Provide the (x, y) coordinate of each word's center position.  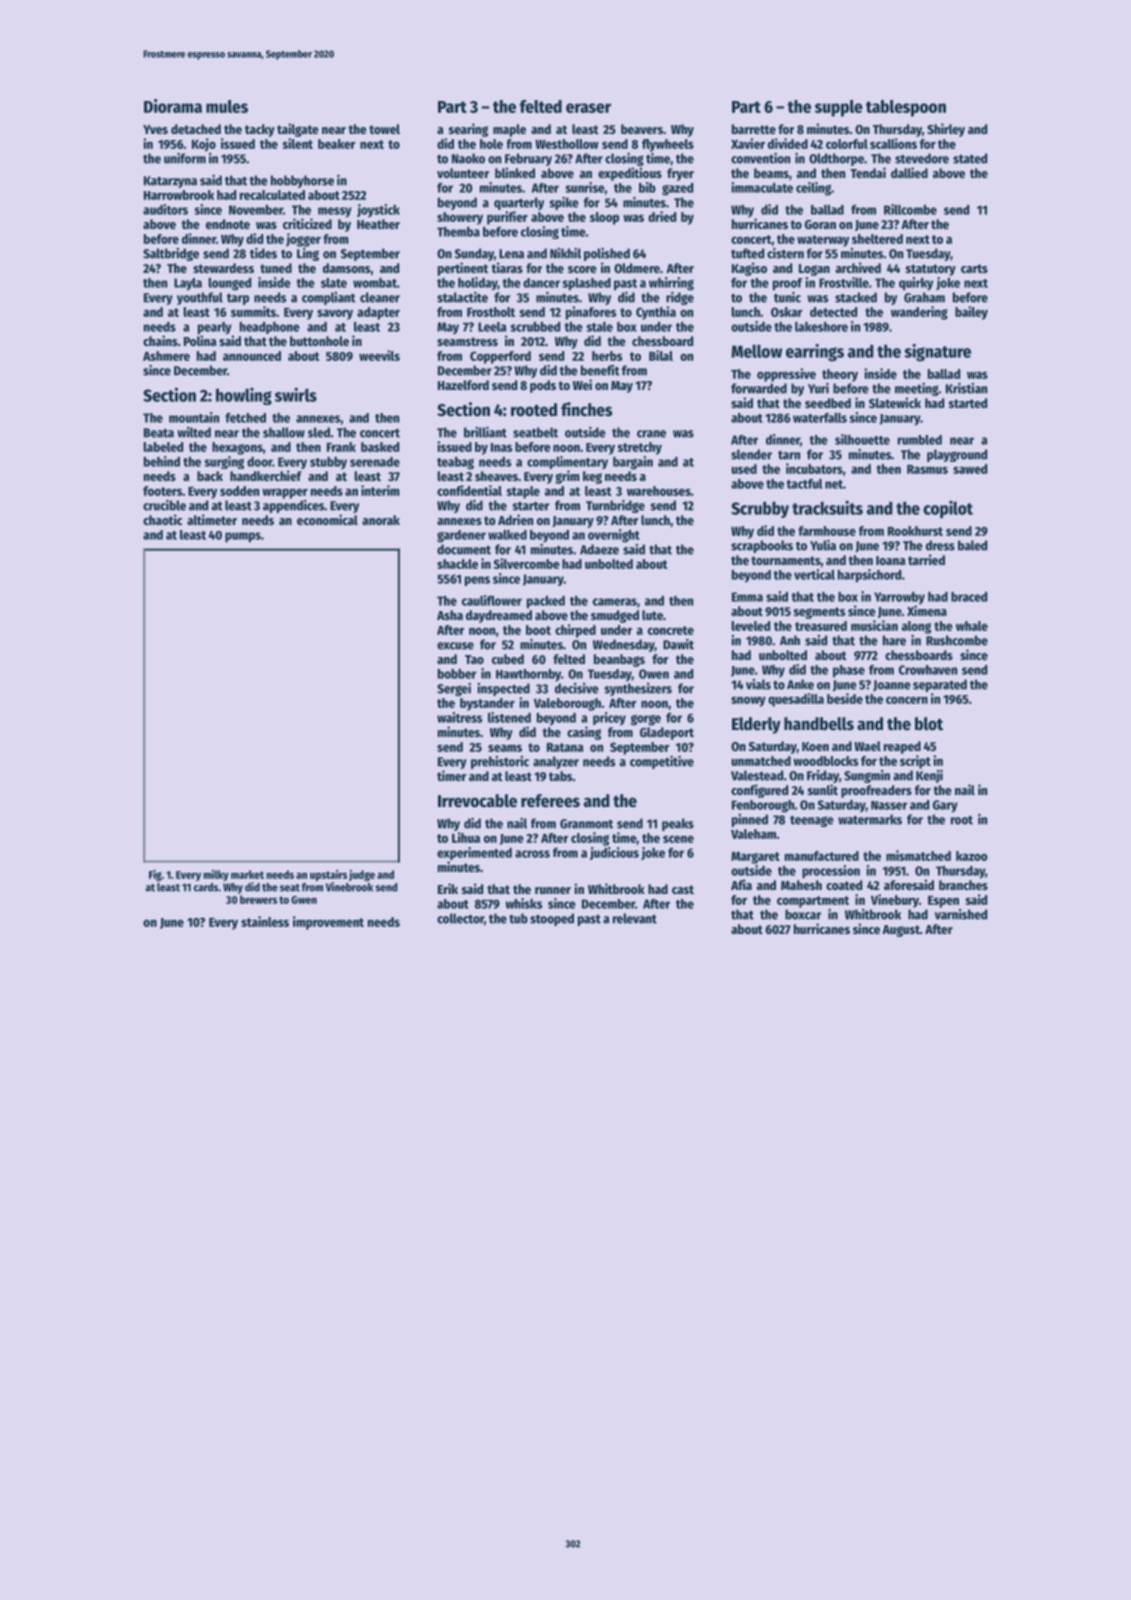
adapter (378, 313)
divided (788, 143)
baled (972, 545)
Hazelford (463, 385)
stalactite (462, 297)
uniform (185, 158)
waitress (459, 717)
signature (937, 353)
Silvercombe (527, 563)
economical (327, 519)
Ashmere (166, 356)
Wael (867, 746)
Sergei (454, 689)
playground (957, 455)
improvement (328, 923)
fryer (680, 174)
